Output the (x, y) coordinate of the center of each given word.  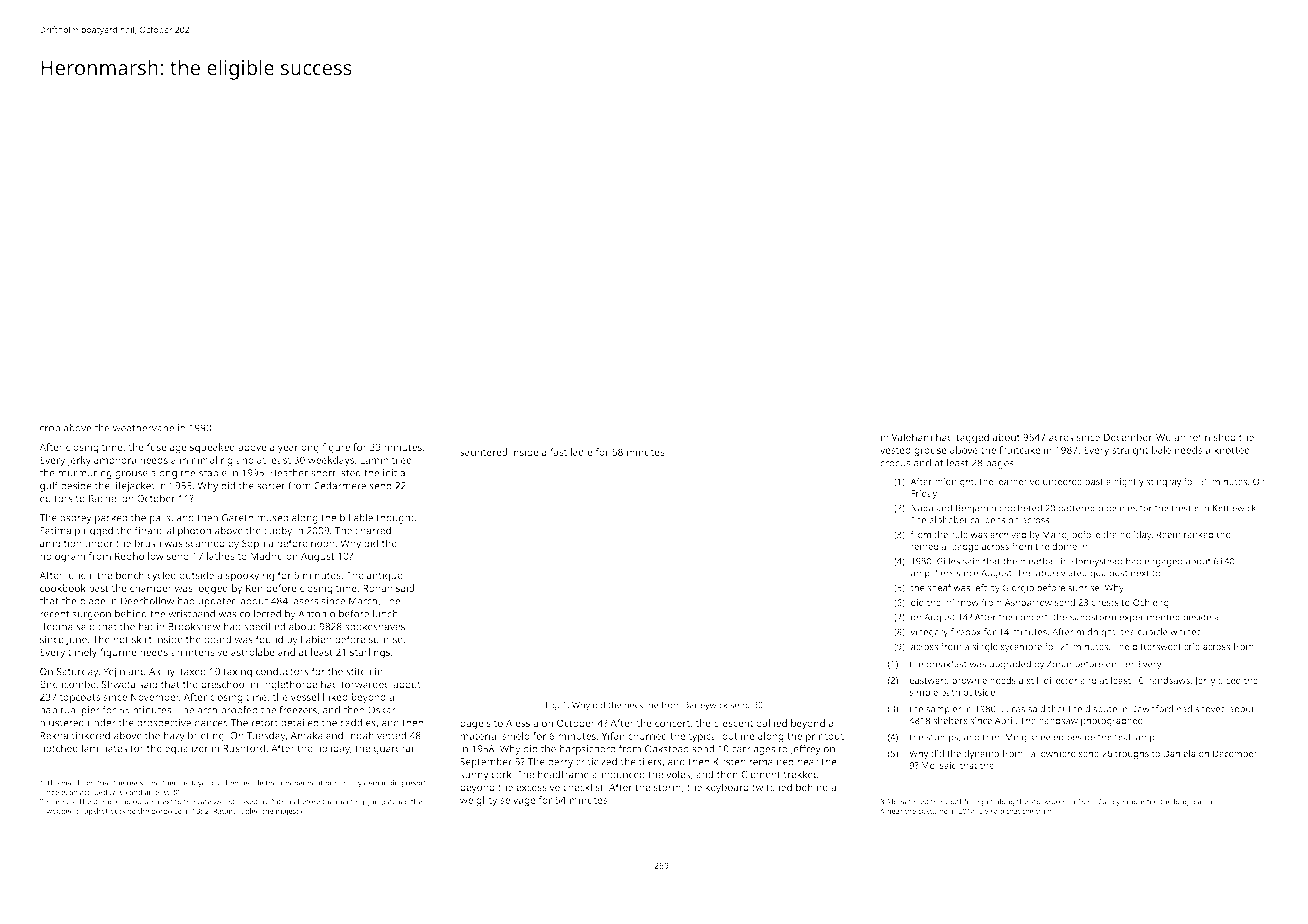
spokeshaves (375, 627)
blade (93, 601)
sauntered (483, 452)
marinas (60, 802)
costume (933, 811)
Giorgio (1018, 589)
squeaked (212, 448)
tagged (972, 438)
